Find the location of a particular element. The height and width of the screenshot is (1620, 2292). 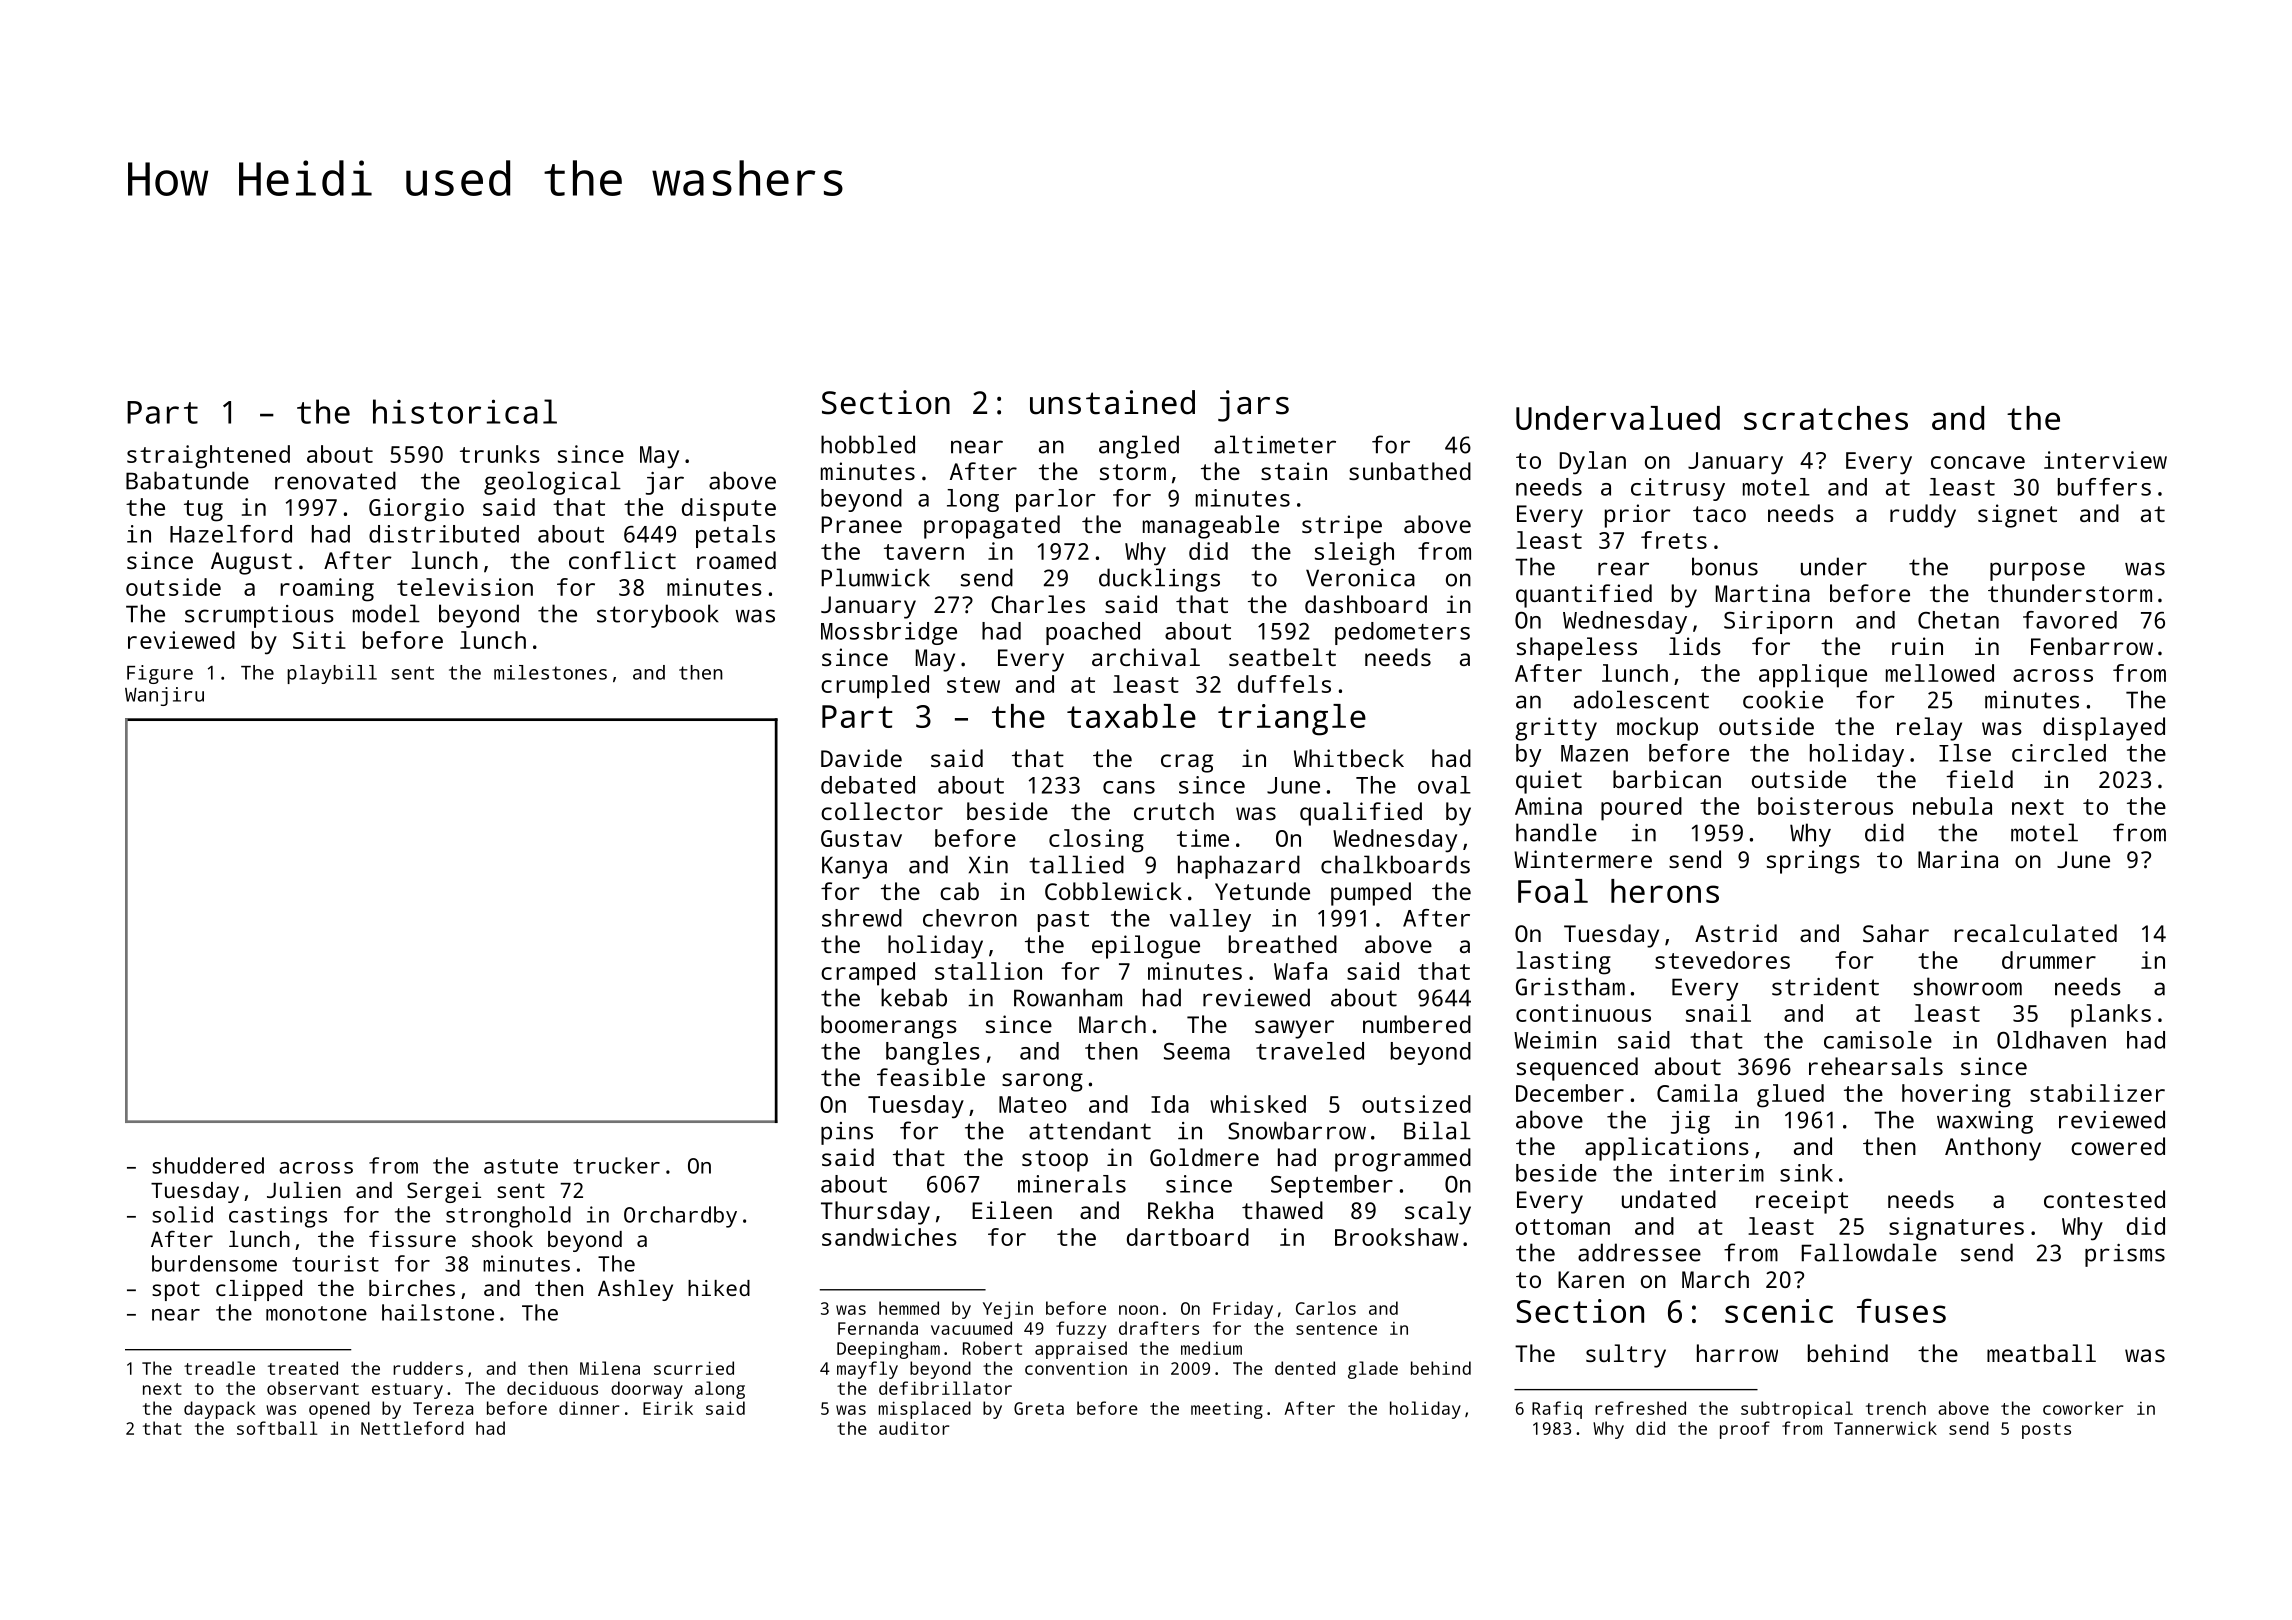

boisterous is located at coordinates (1825, 806).
